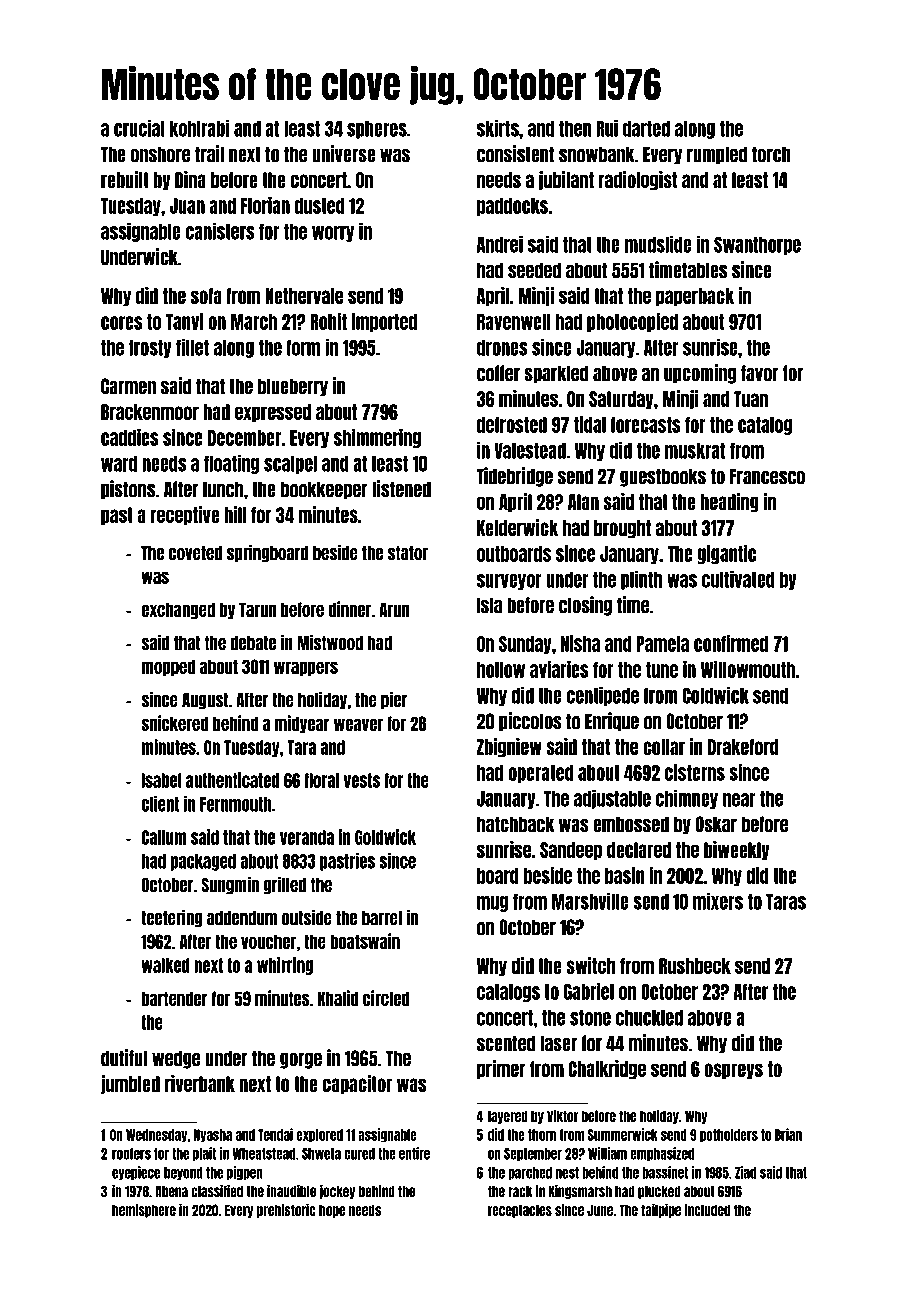 This screenshot has width=908, height=1316. What do you see at coordinates (350, 609) in the screenshot?
I see `dinner` at bounding box center [350, 609].
